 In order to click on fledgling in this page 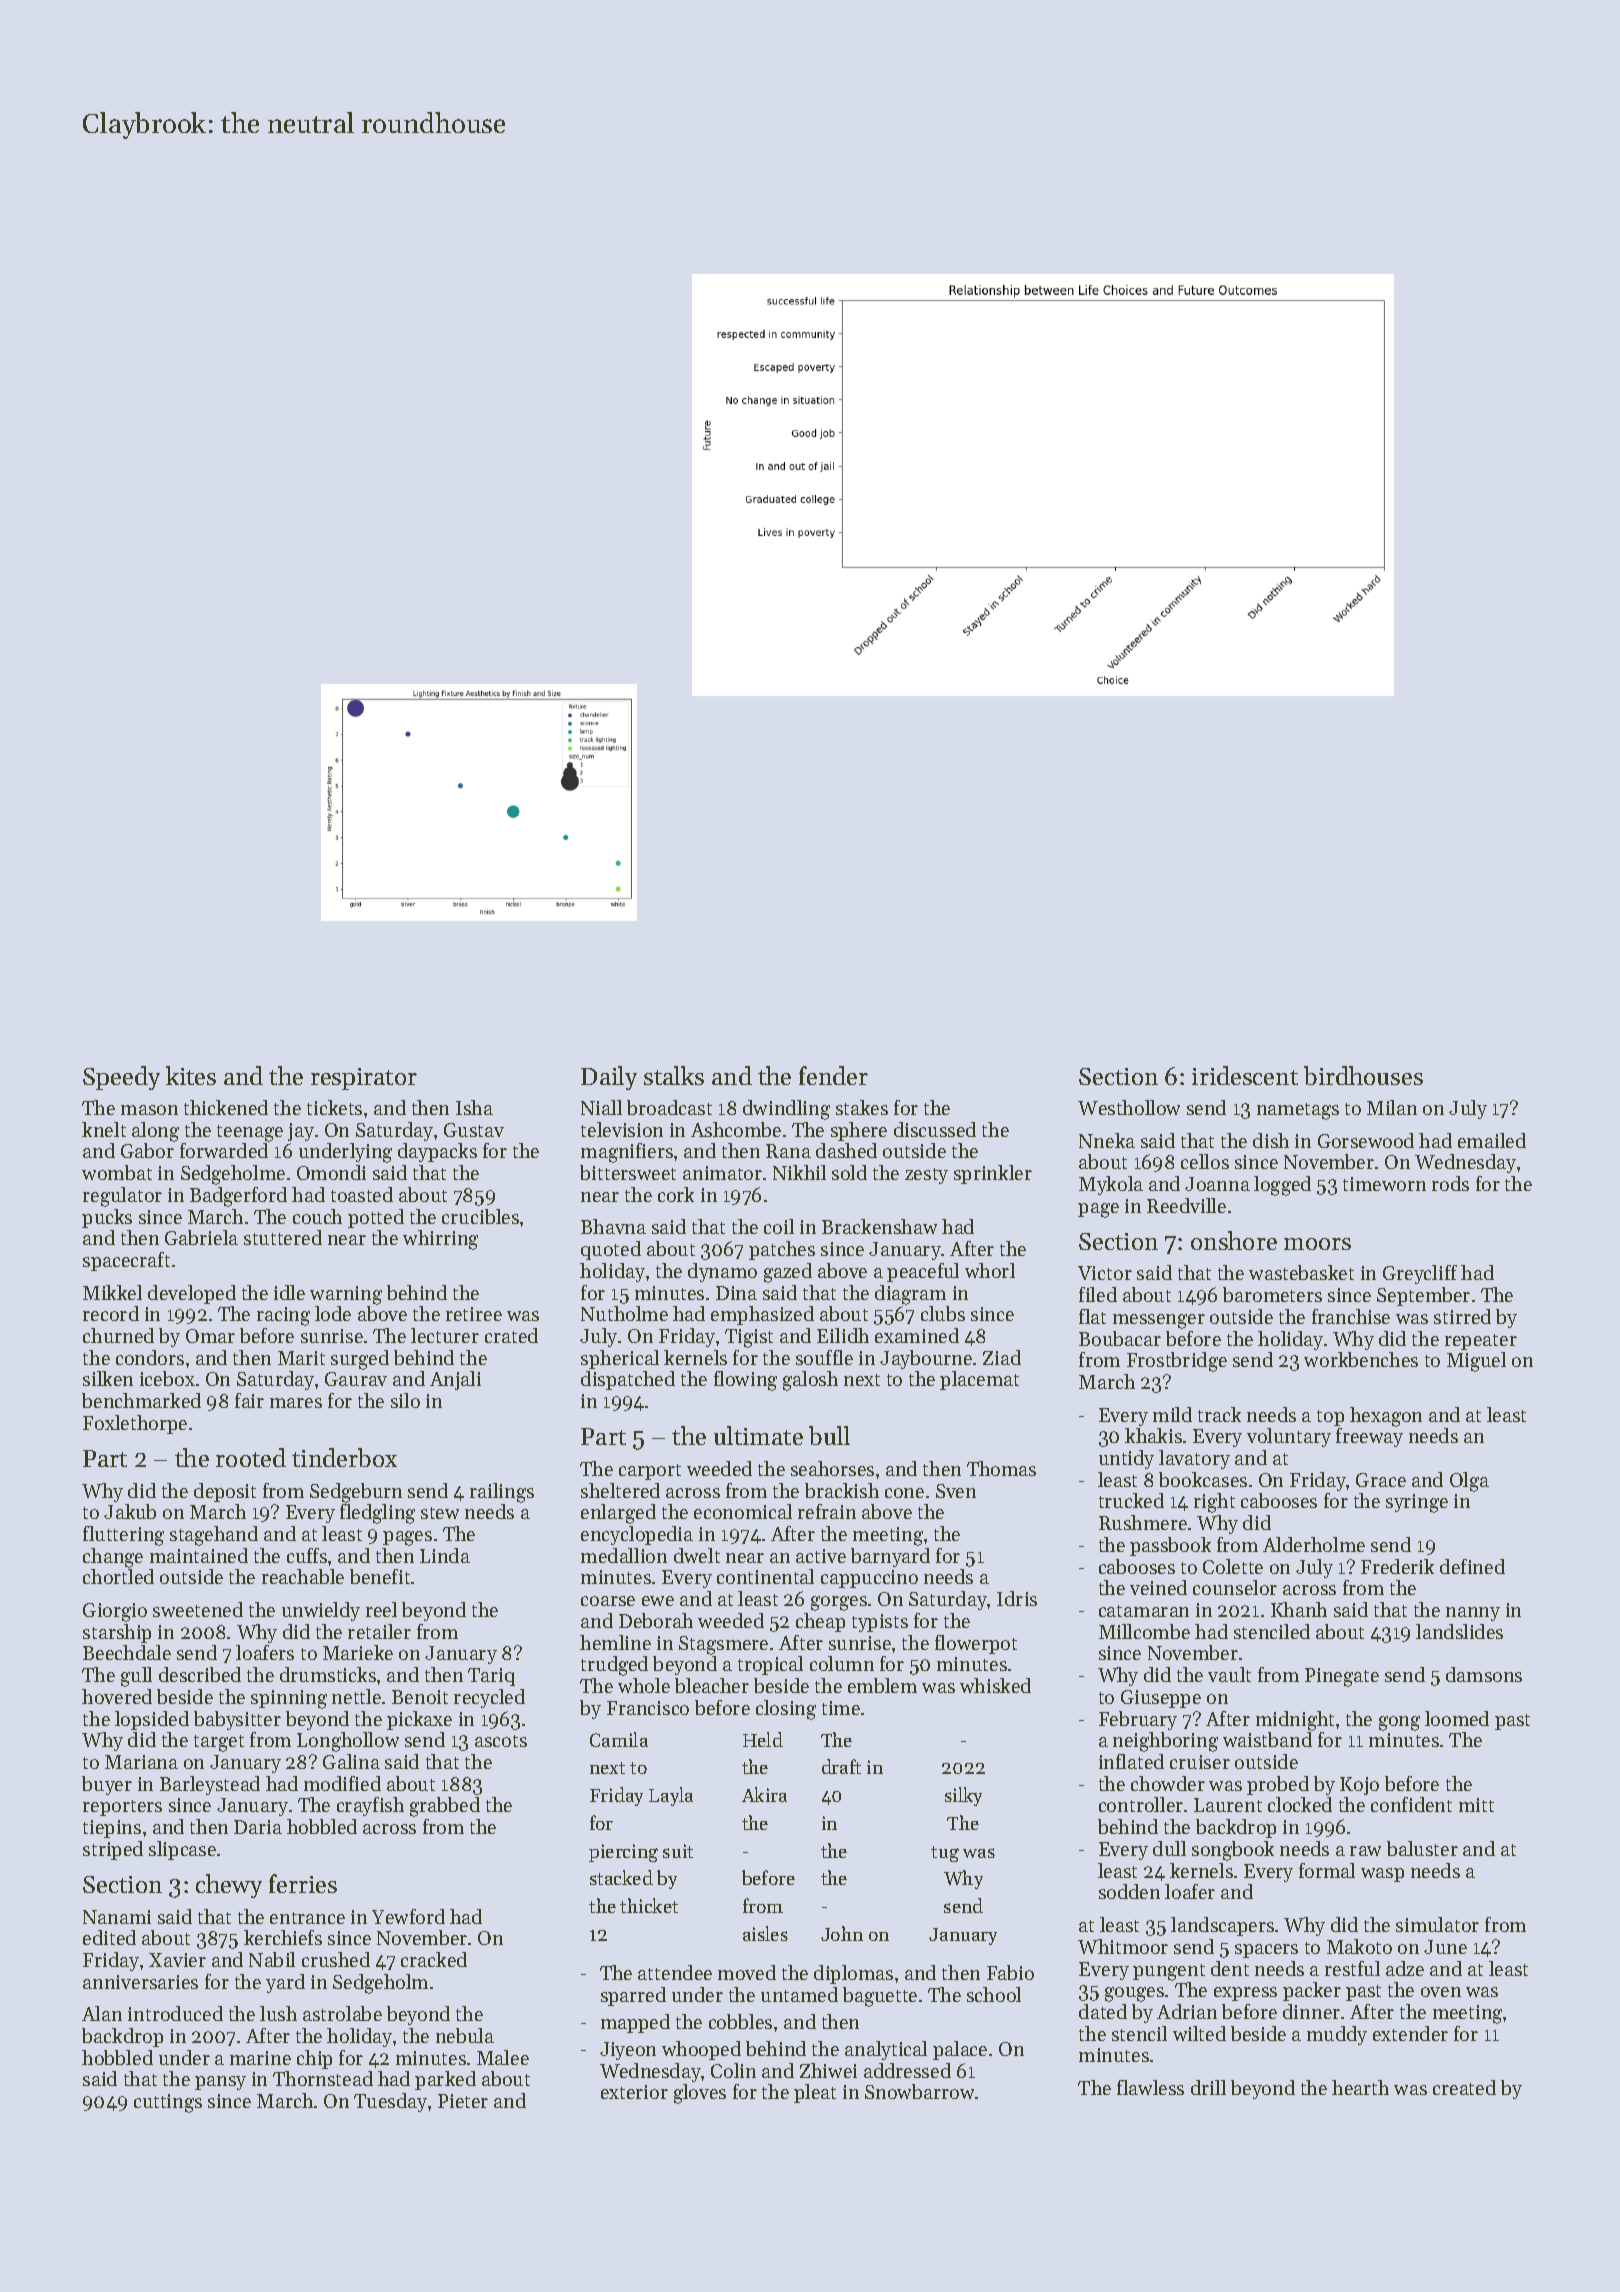, I will do `click(377, 1514)`.
